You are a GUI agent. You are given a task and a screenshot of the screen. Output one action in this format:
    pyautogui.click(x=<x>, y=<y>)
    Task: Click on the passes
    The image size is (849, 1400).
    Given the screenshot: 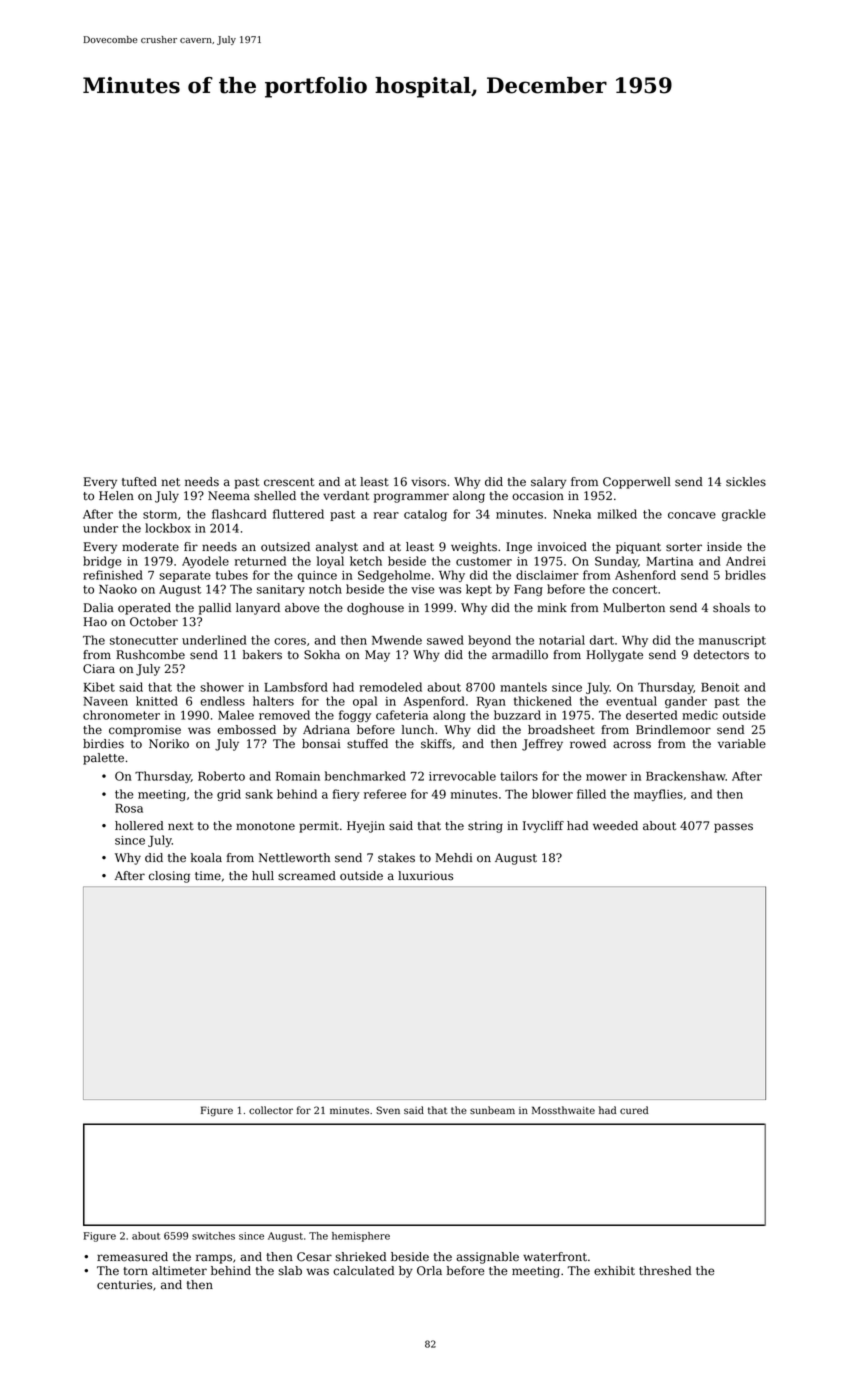 What is the action you would take?
    pyautogui.click(x=733, y=828)
